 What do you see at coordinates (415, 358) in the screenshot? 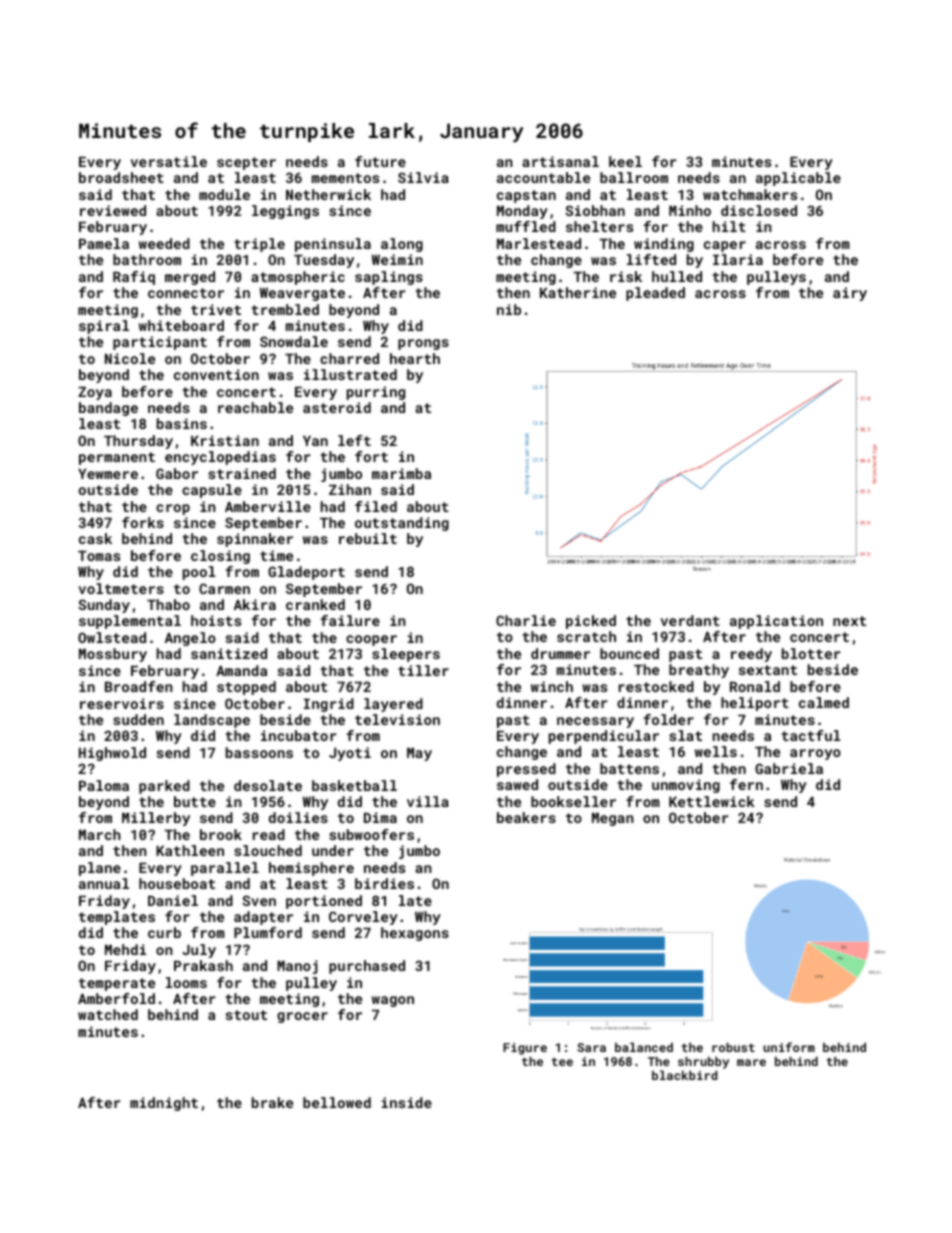
I see `hearth` at bounding box center [415, 358].
